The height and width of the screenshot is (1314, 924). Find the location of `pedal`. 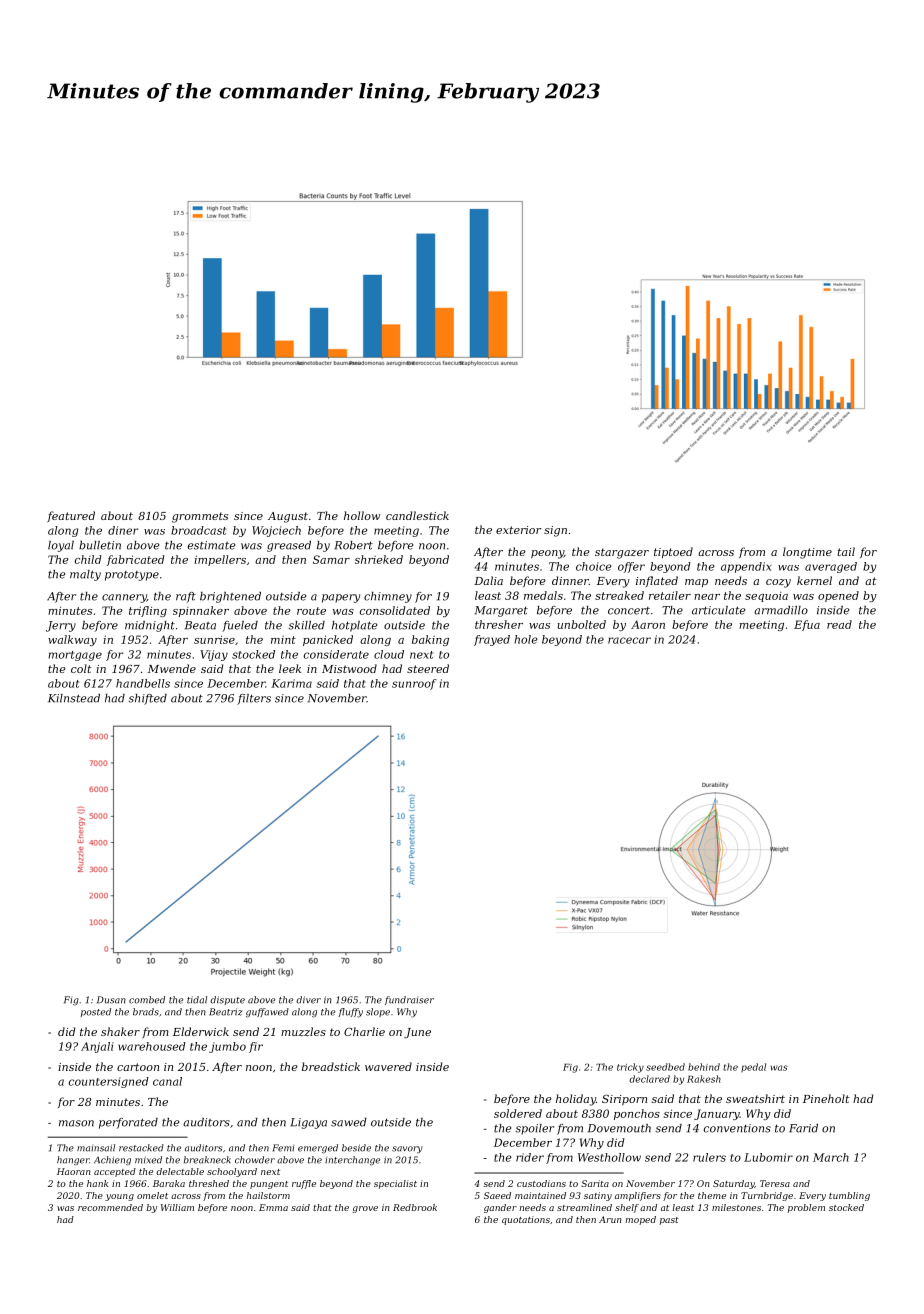

pedal is located at coordinates (753, 1067).
